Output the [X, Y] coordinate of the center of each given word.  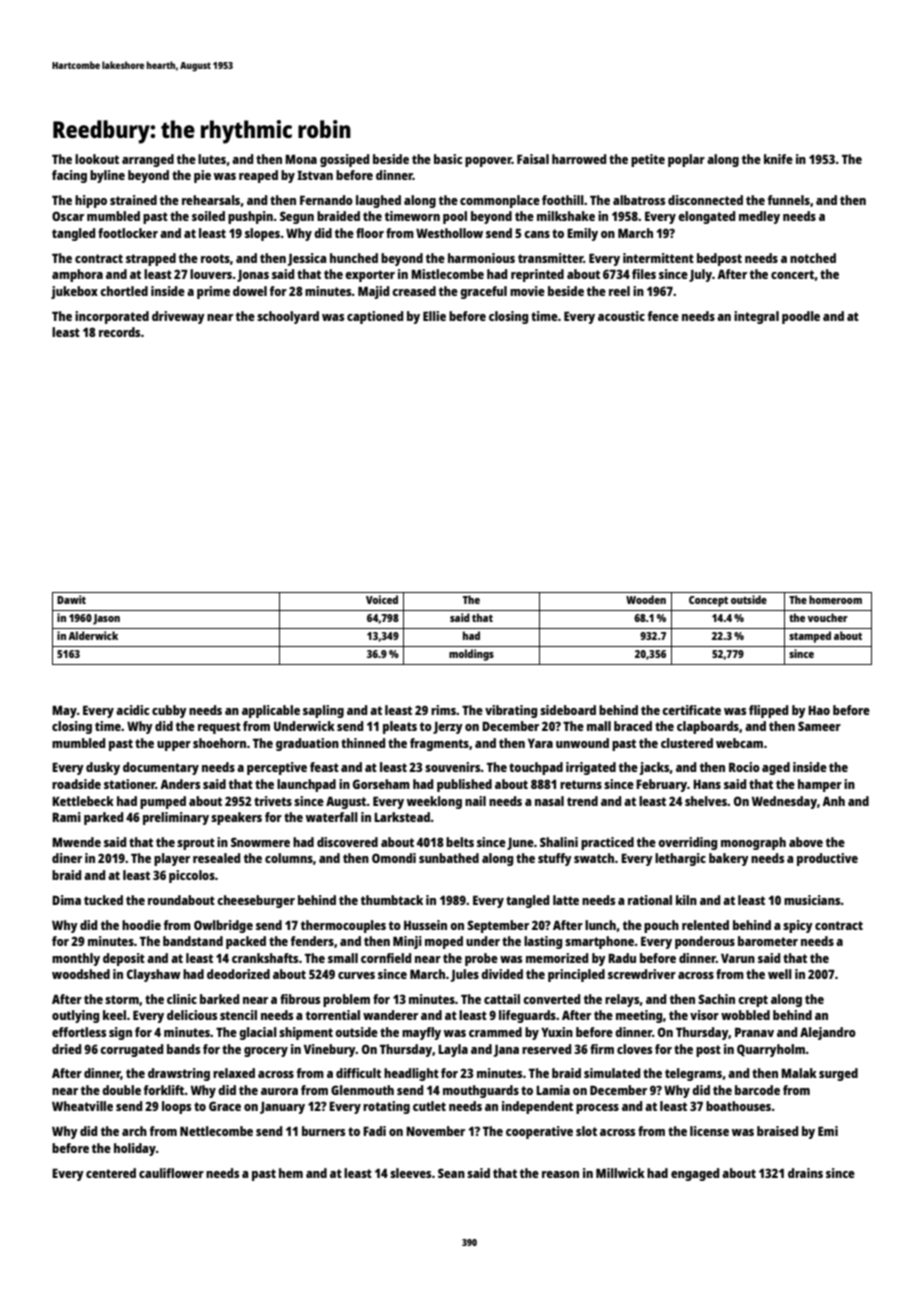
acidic [132, 710]
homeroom [835, 599]
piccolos [192, 876]
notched [813, 258]
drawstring [179, 1074]
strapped [151, 259]
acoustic [621, 316]
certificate [691, 710]
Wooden [646, 599]
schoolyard [288, 317]
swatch [594, 858]
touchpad [536, 768]
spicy [798, 926]
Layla [453, 1050]
